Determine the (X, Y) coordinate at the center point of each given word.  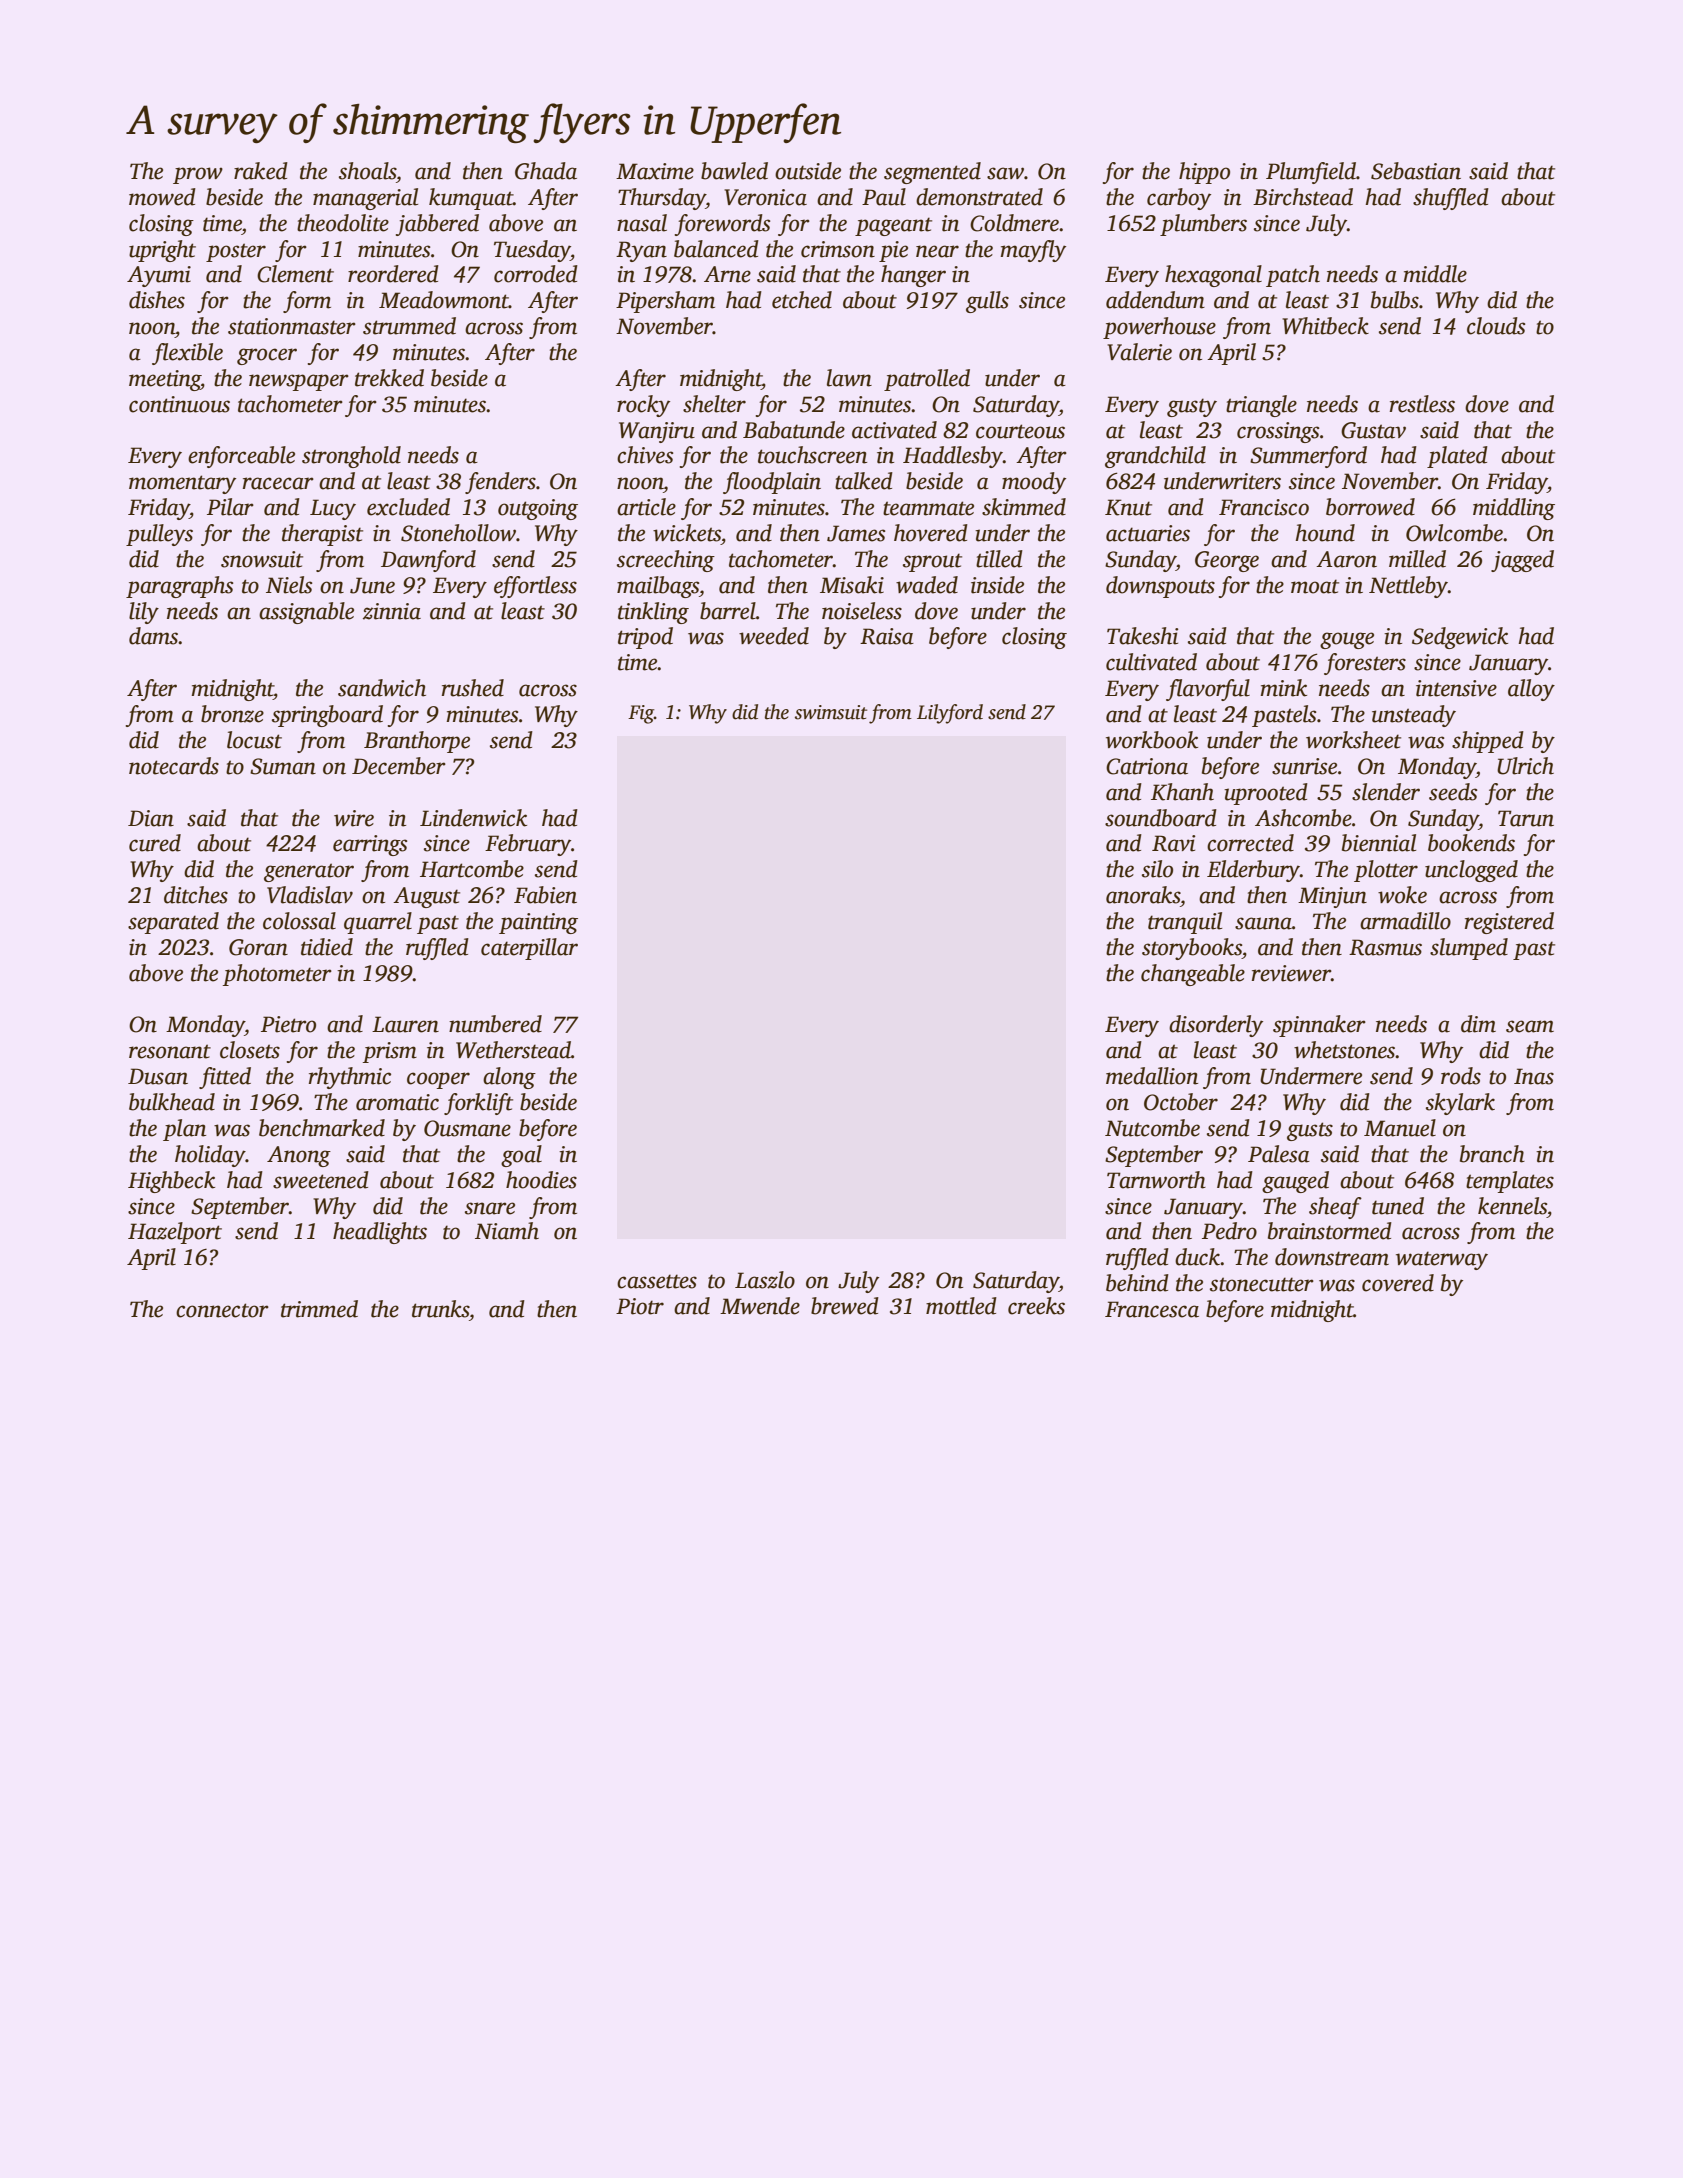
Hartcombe (472, 869)
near (937, 251)
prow (198, 175)
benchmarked (322, 1128)
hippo (1204, 173)
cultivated (1151, 662)
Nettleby (1408, 587)
